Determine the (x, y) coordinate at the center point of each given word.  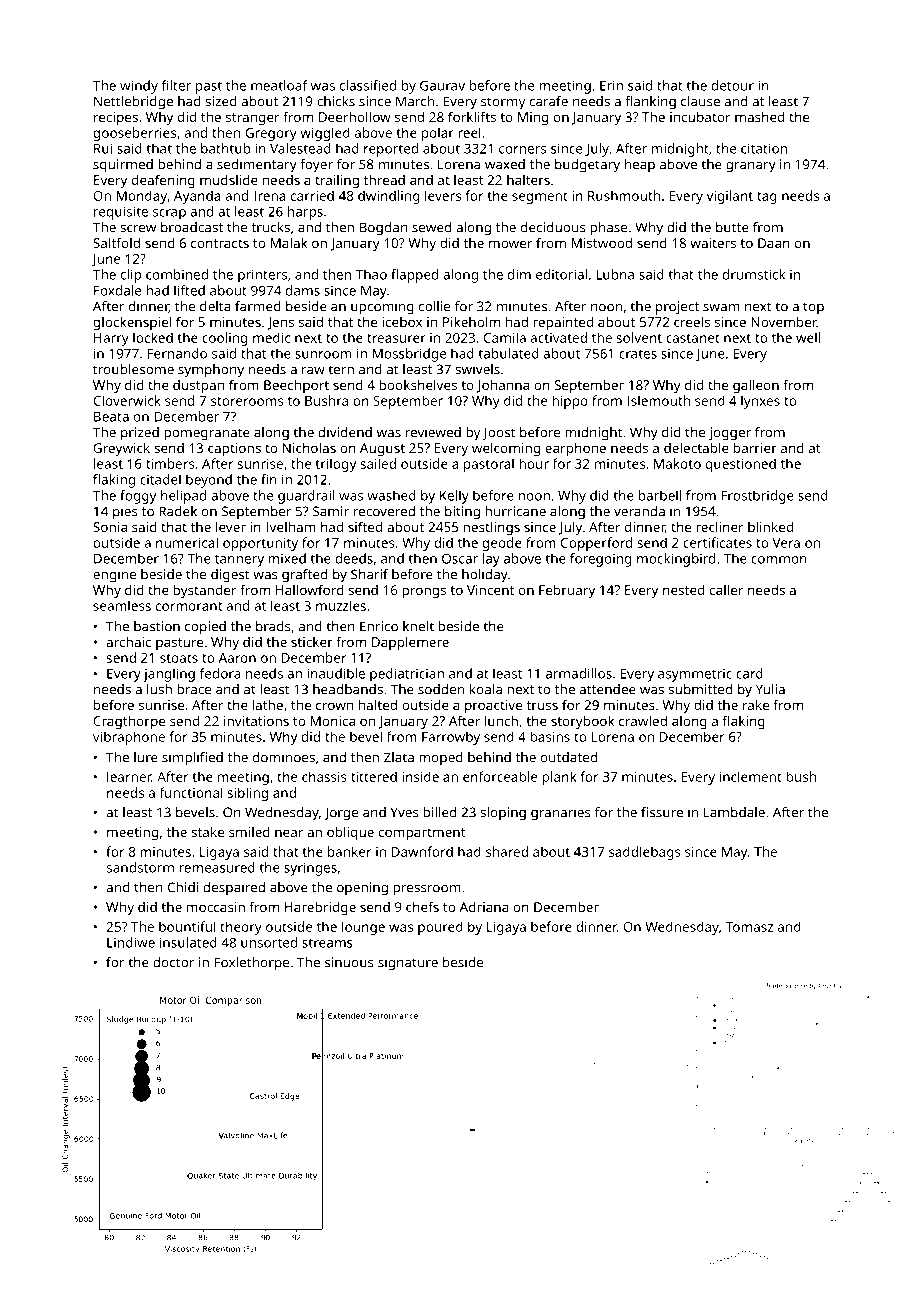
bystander (204, 591)
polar (438, 134)
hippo (570, 402)
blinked (770, 526)
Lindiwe (131, 942)
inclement (751, 776)
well (808, 337)
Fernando (177, 353)
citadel (160, 479)
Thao (371, 274)
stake (207, 831)
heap (640, 166)
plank (559, 778)
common (779, 560)
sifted (365, 526)
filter (176, 85)
